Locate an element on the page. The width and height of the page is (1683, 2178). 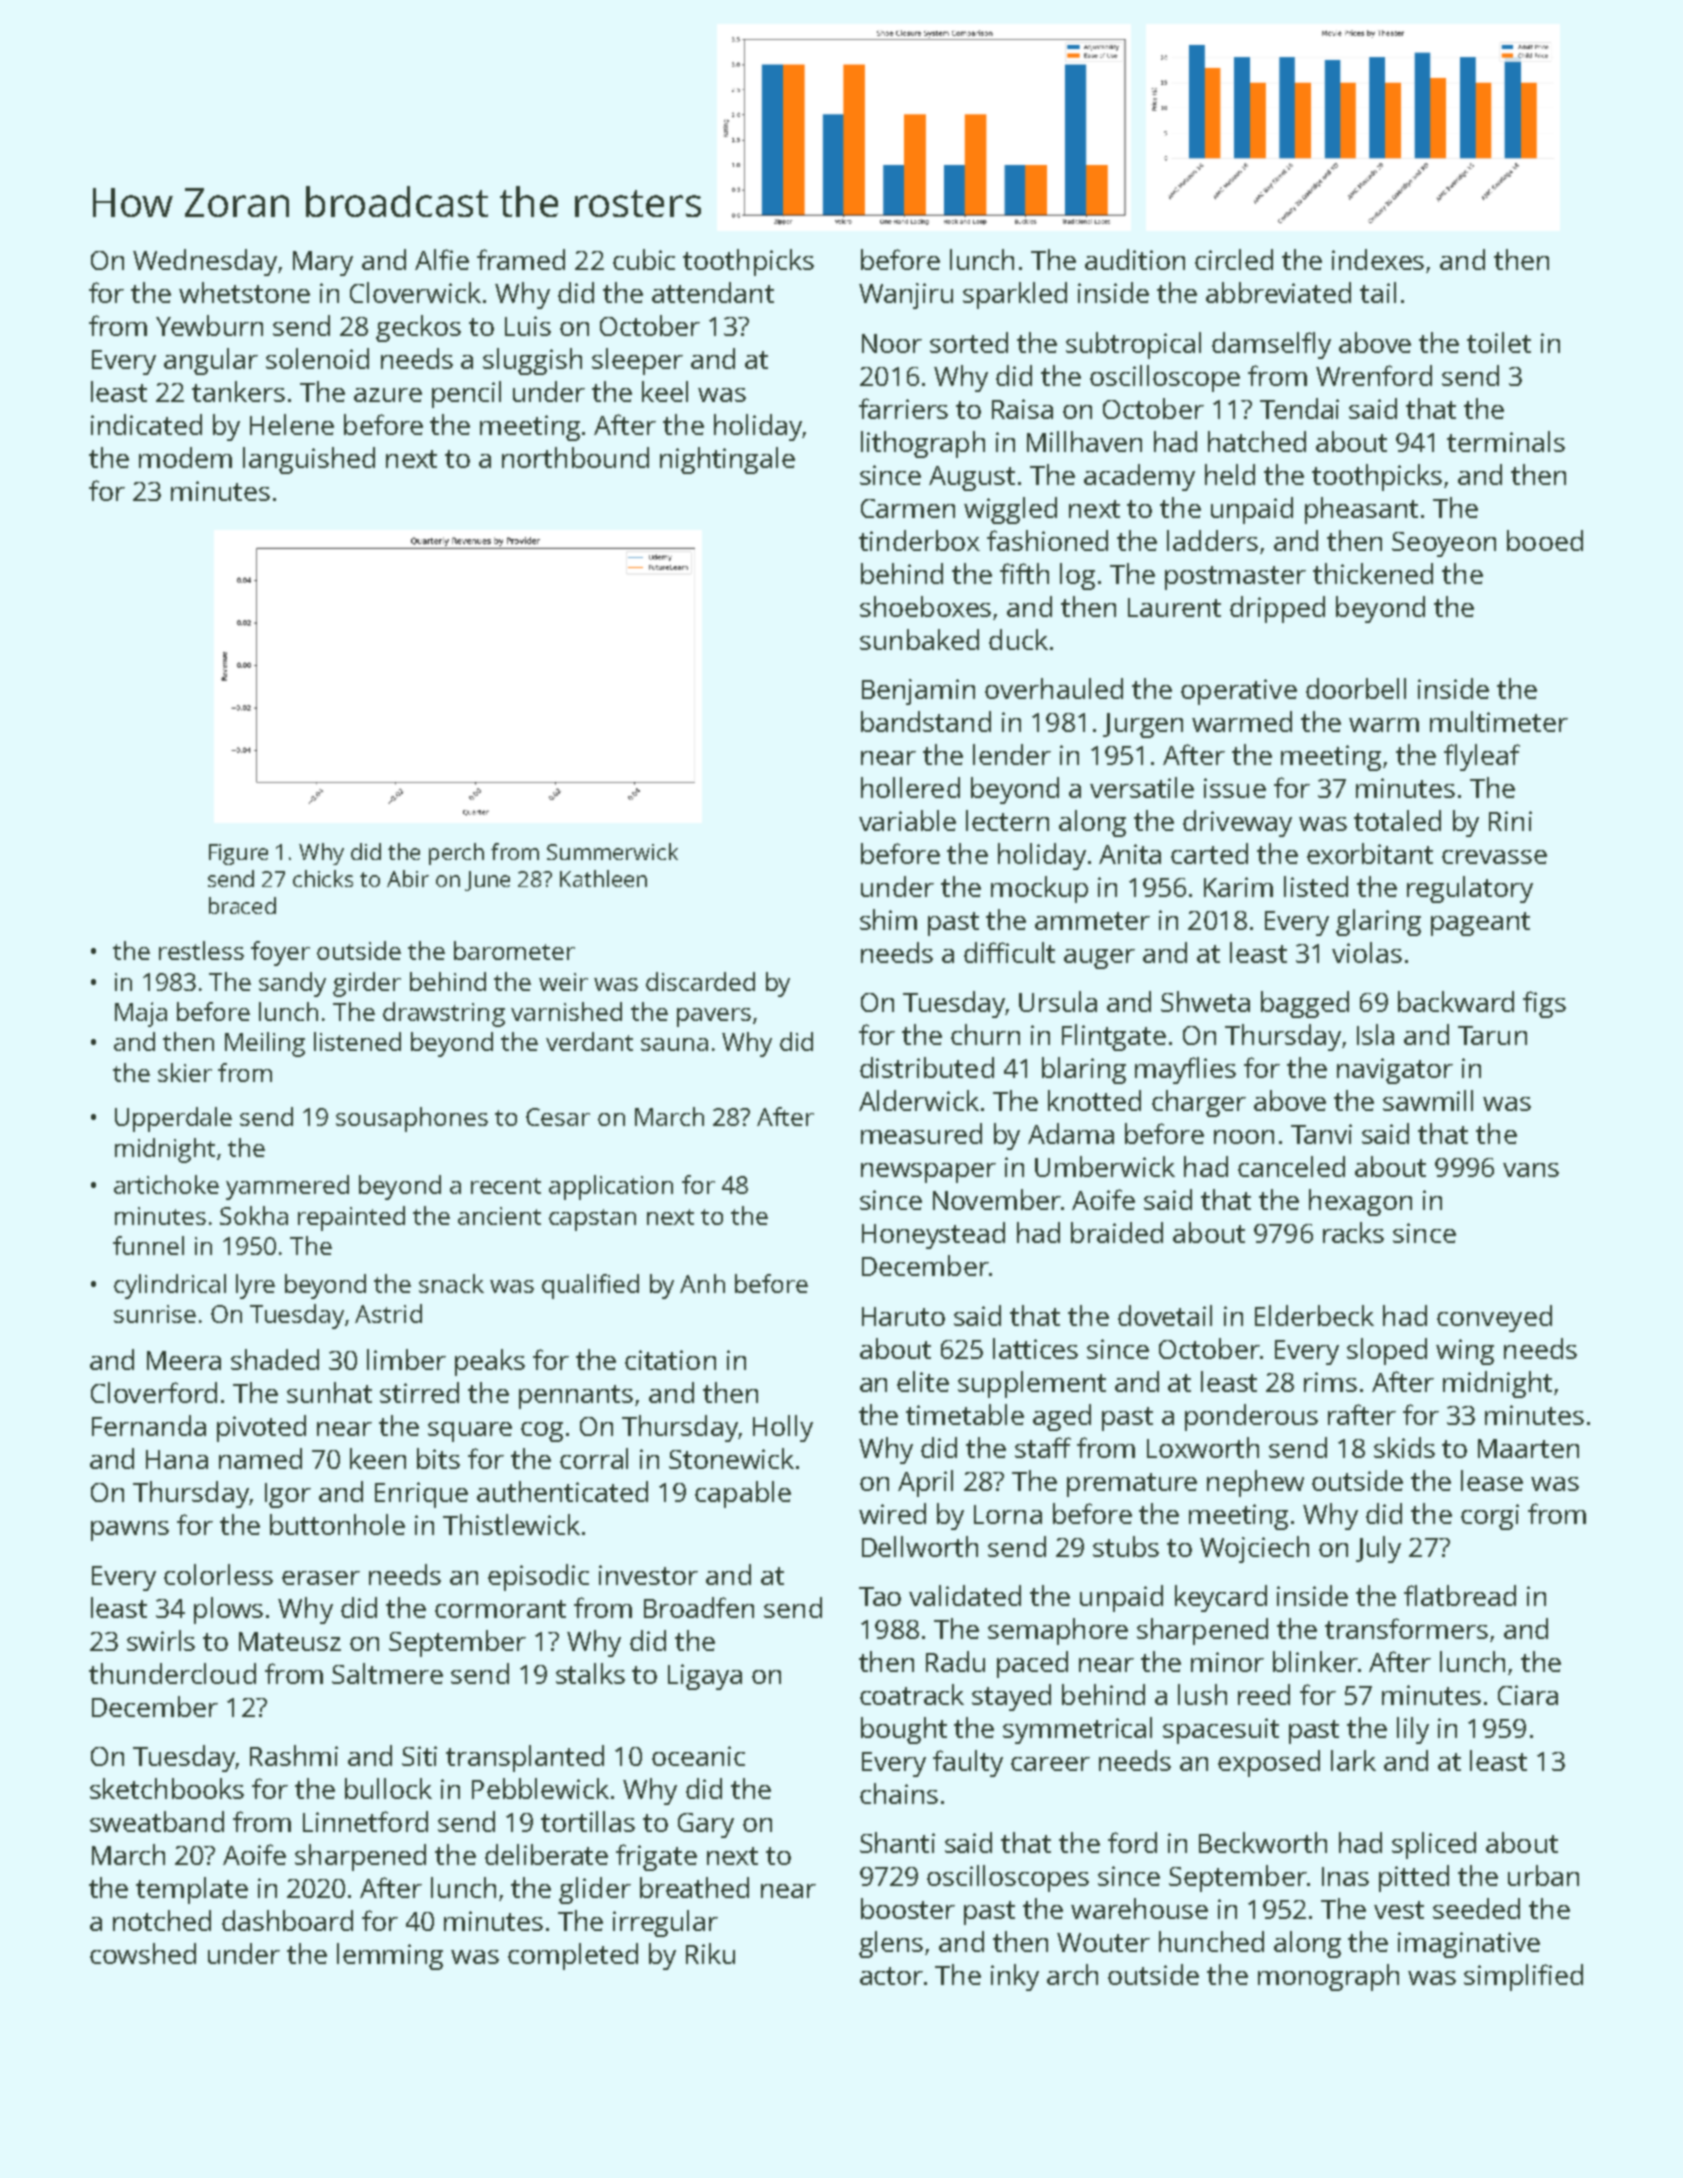
Saltmere is located at coordinates (387, 1673).
